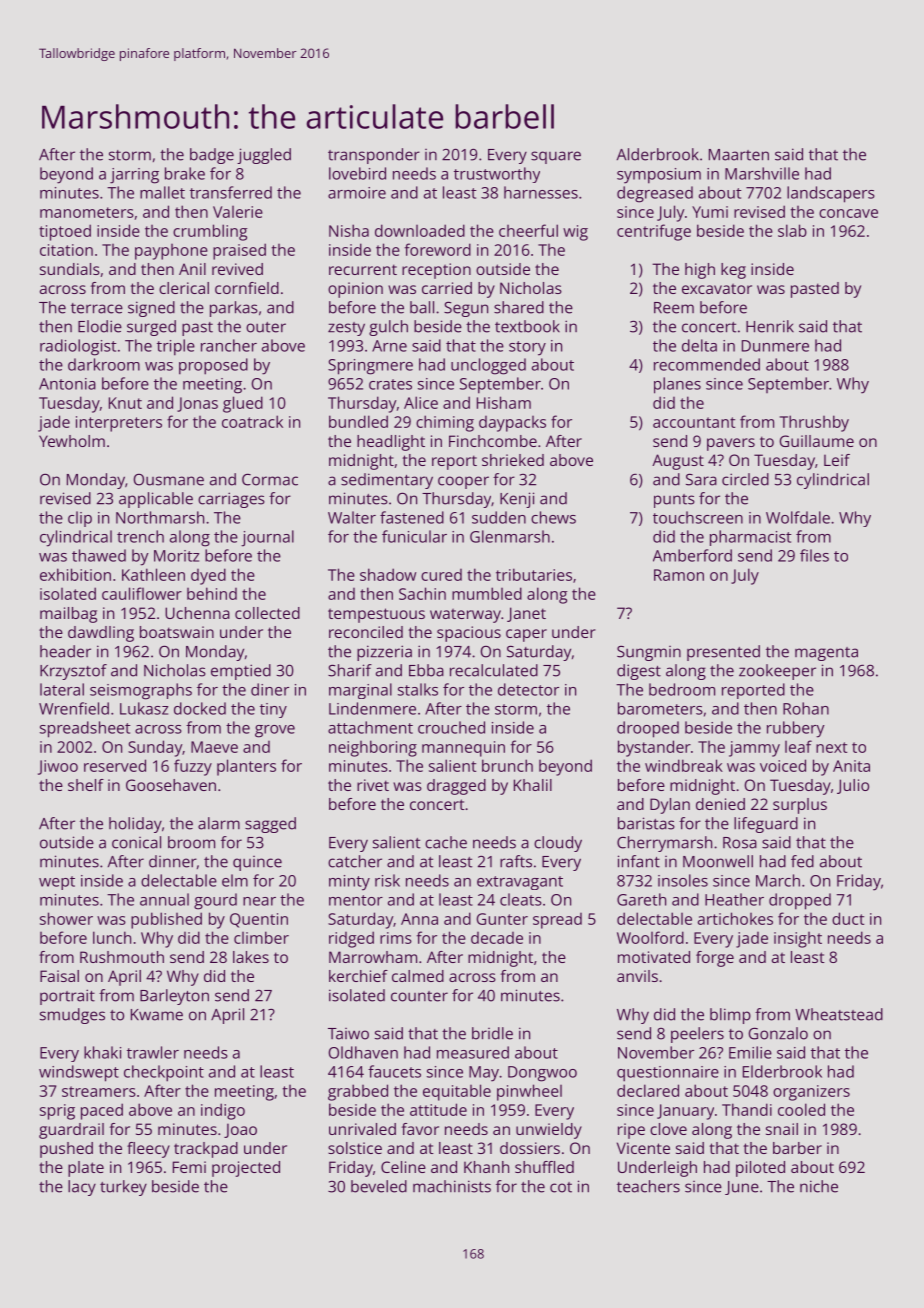 This page has width=924, height=1308. Describe the element at coordinates (358, 1092) in the page. I see `grabbed` at that location.
